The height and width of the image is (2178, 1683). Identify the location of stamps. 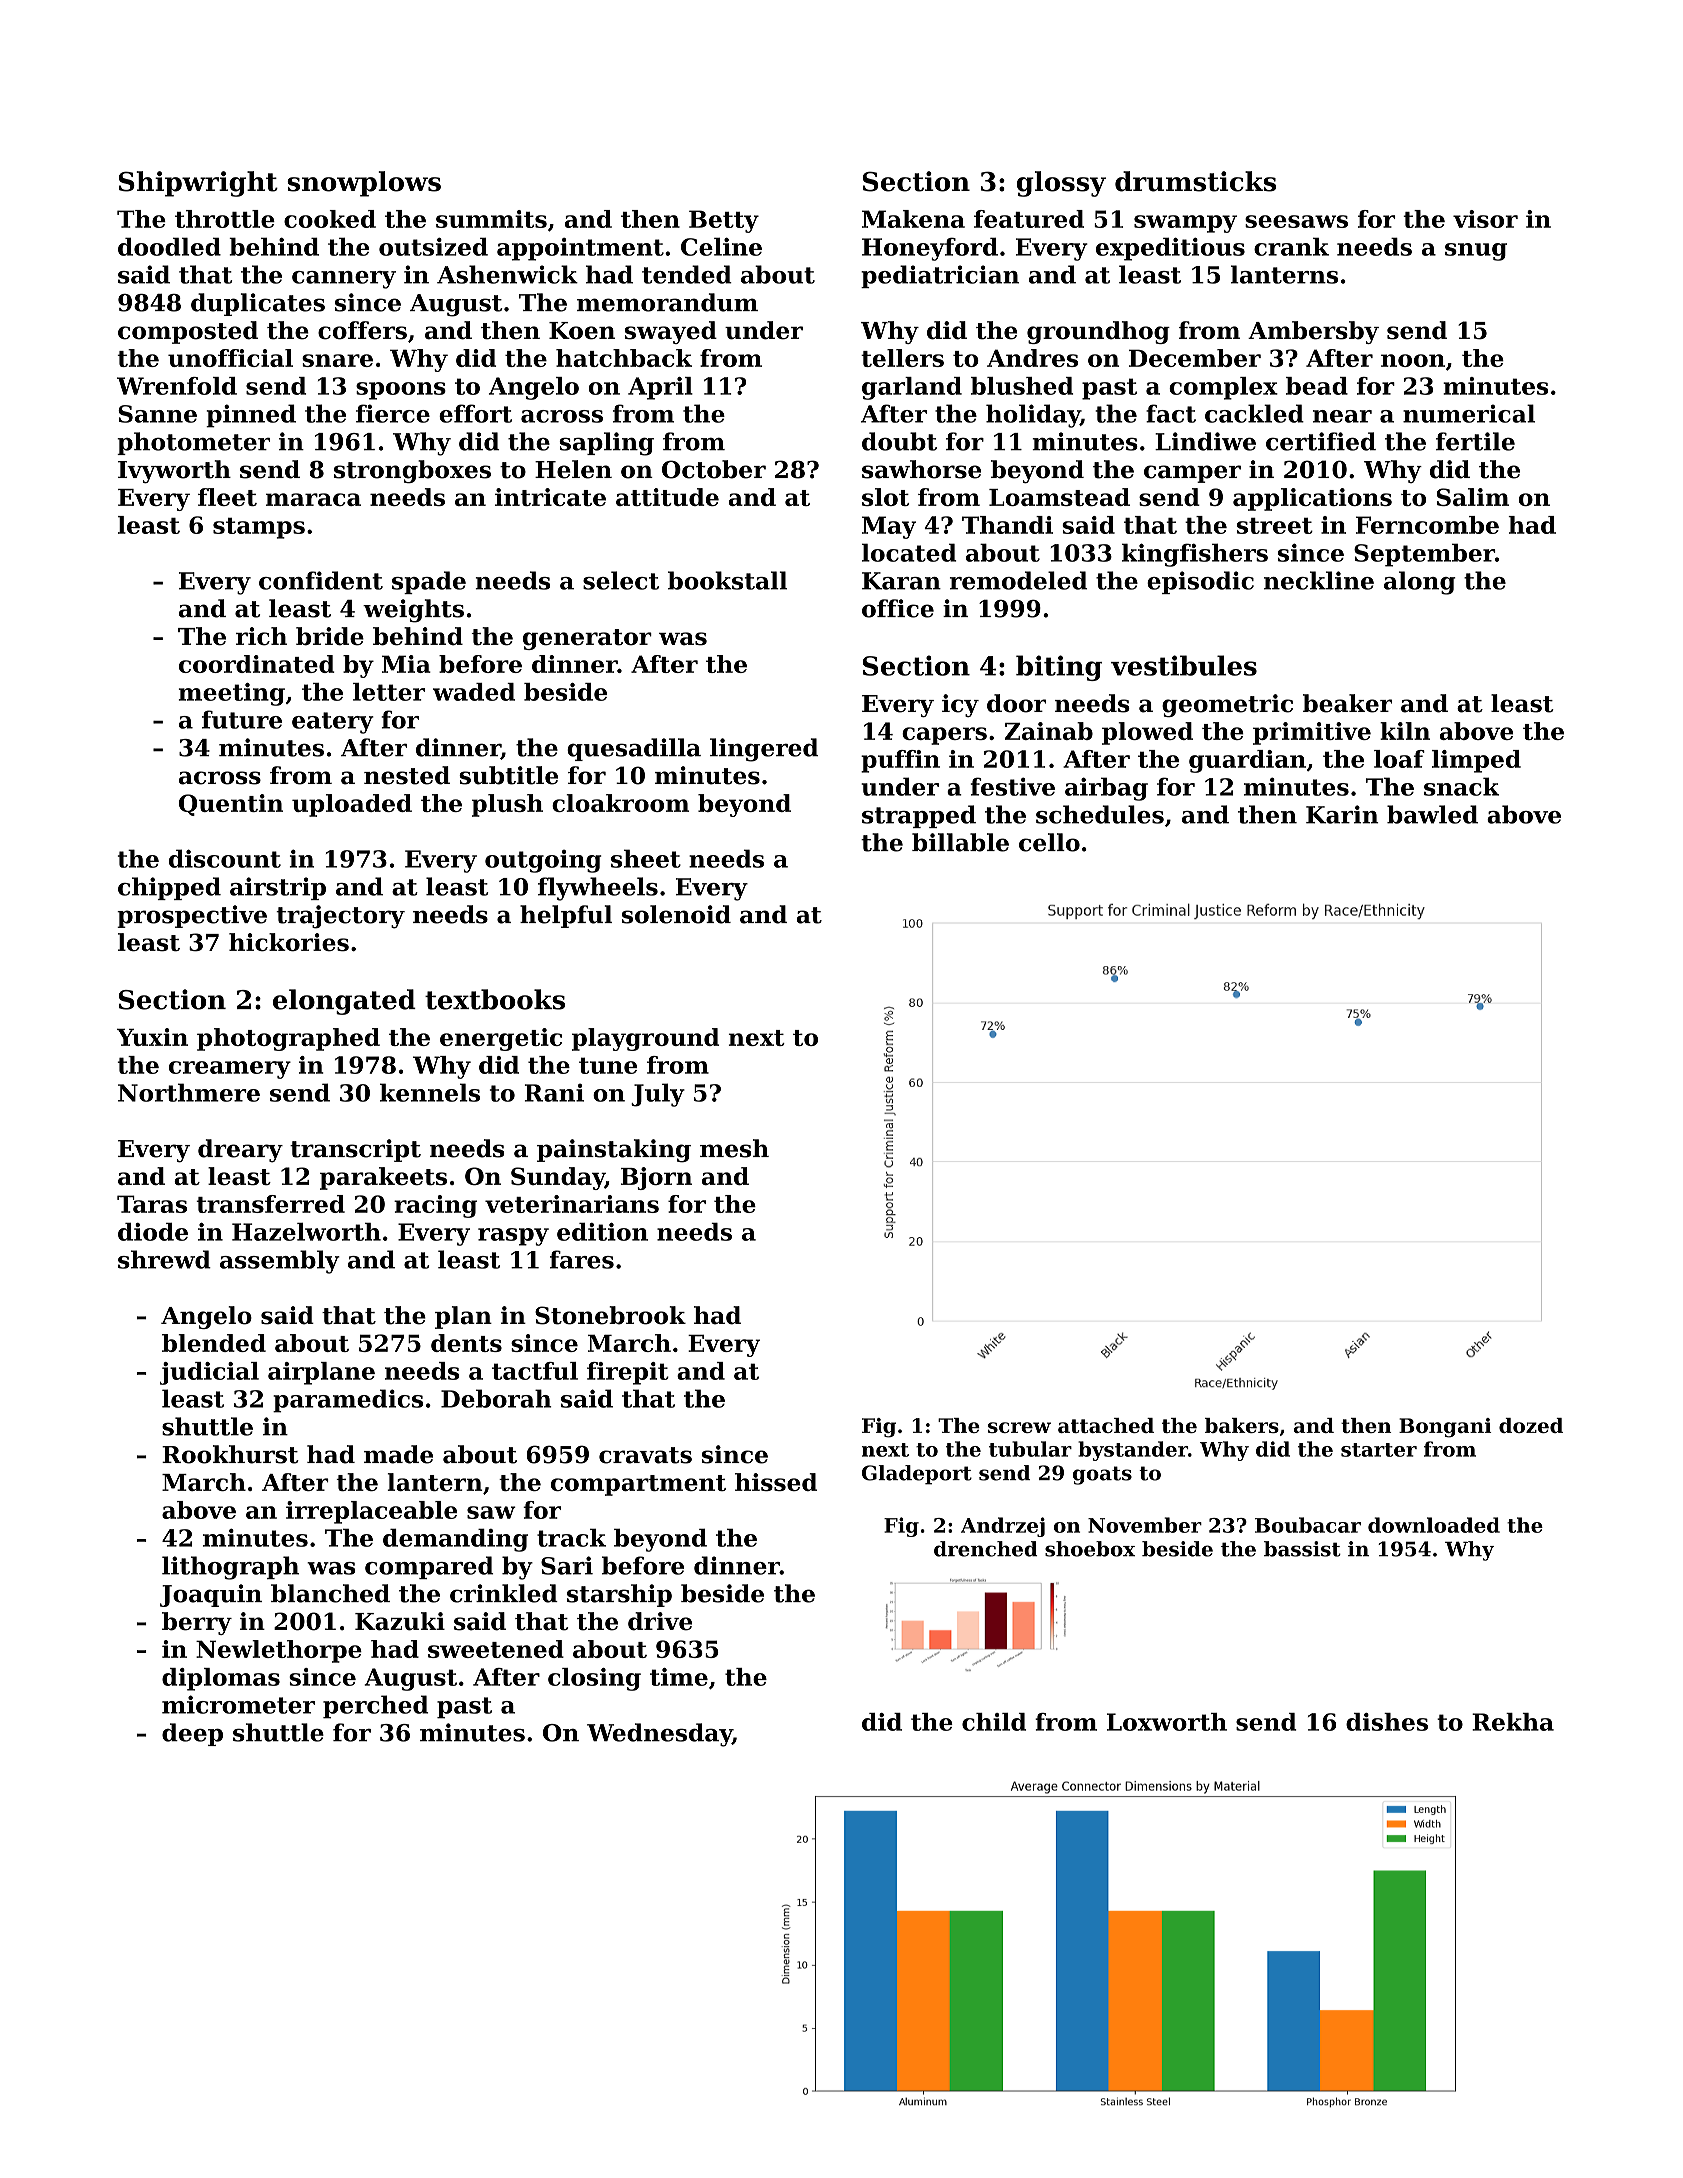
(259, 528).
